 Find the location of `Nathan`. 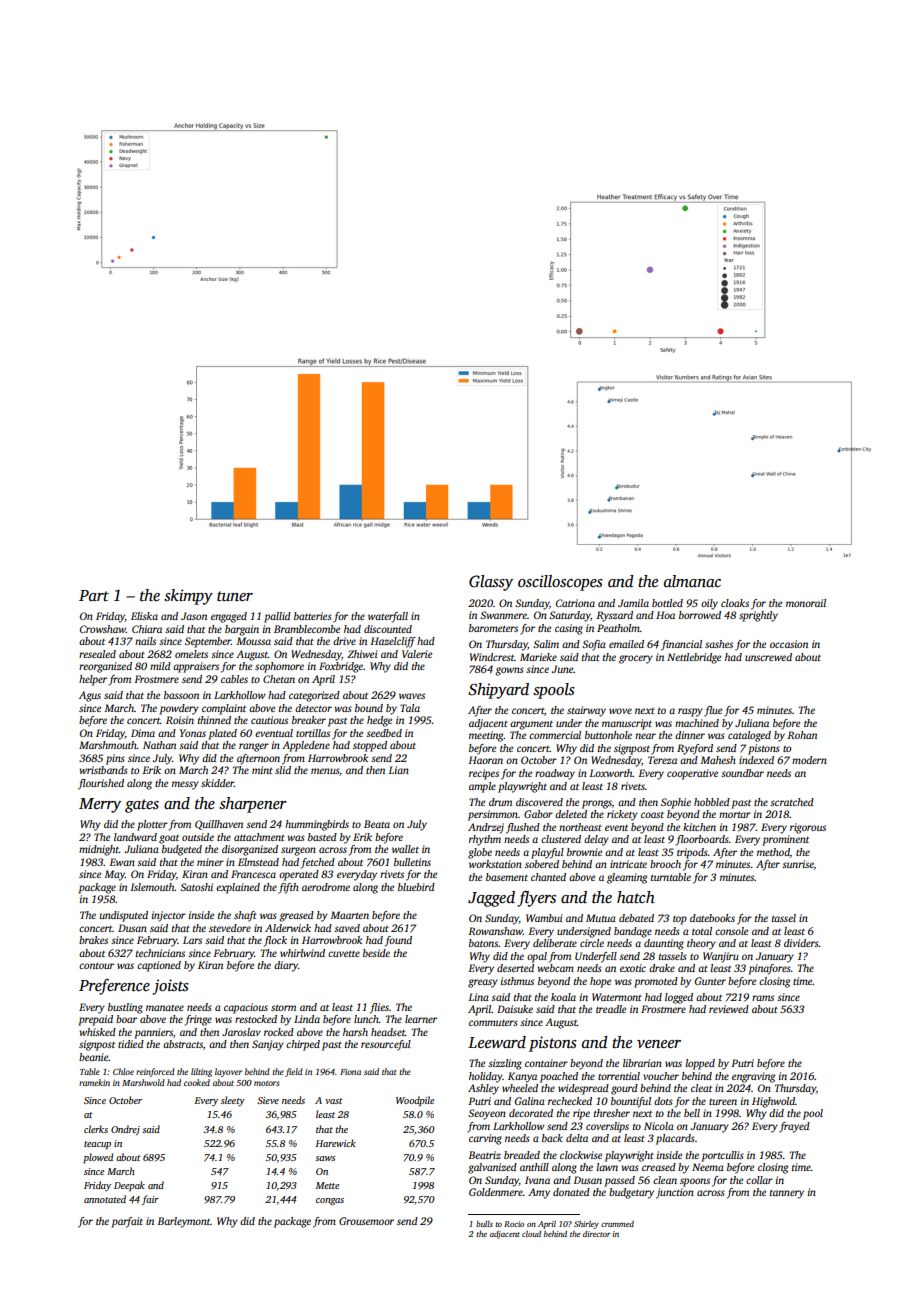

Nathan is located at coordinates (159, 745).
